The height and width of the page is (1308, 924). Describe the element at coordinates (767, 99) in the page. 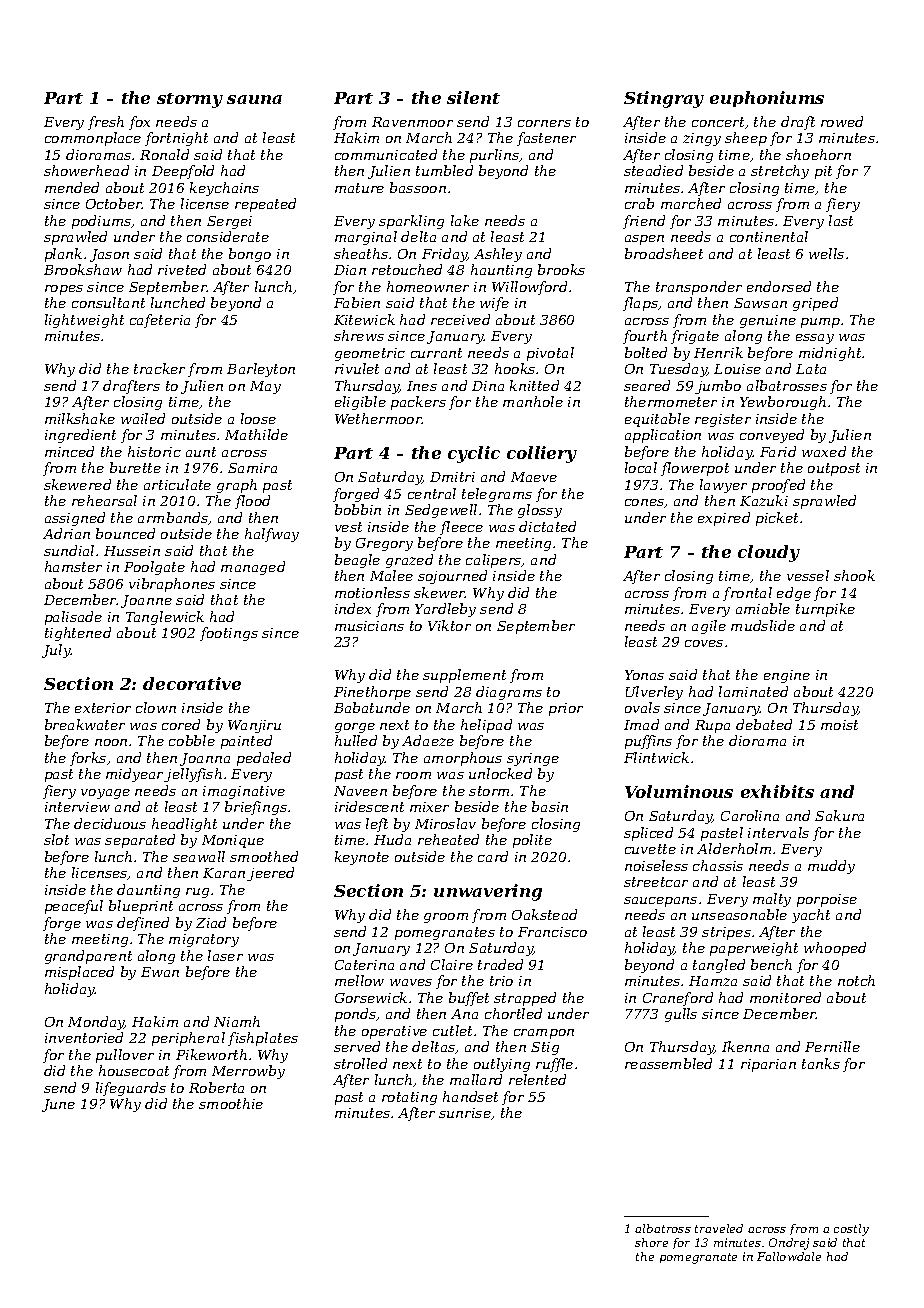

I see `euphoniums` at that location.
